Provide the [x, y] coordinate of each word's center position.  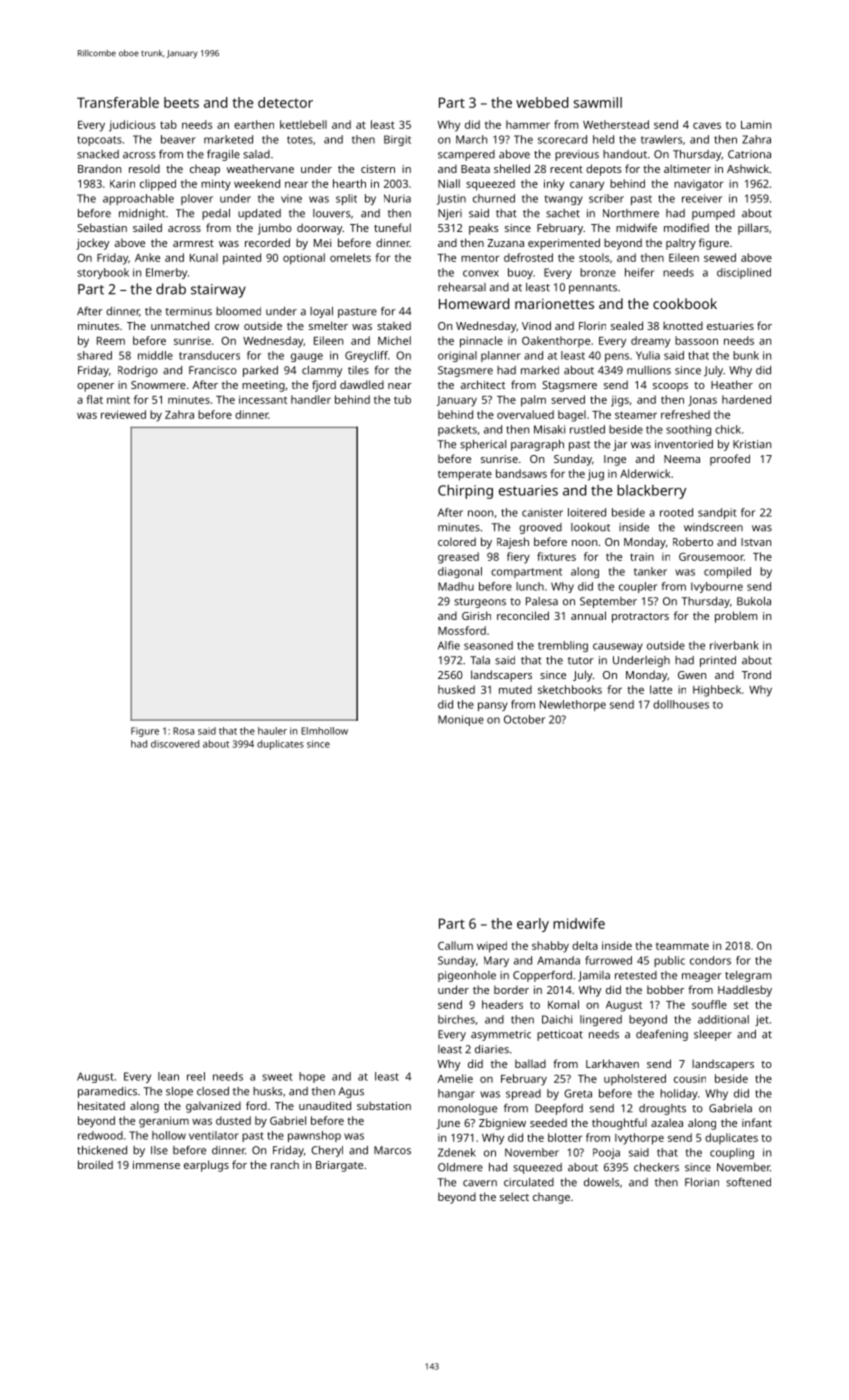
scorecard [562, 139]
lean [168, 1076]
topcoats [99, 141]
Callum [455, 945]
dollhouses [681, 704]
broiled [95, 1164]
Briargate [339, 1166]
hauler [272, 731]
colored [457, 541]
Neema [682, 459]
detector [285, 102]
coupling [732, 1153]
